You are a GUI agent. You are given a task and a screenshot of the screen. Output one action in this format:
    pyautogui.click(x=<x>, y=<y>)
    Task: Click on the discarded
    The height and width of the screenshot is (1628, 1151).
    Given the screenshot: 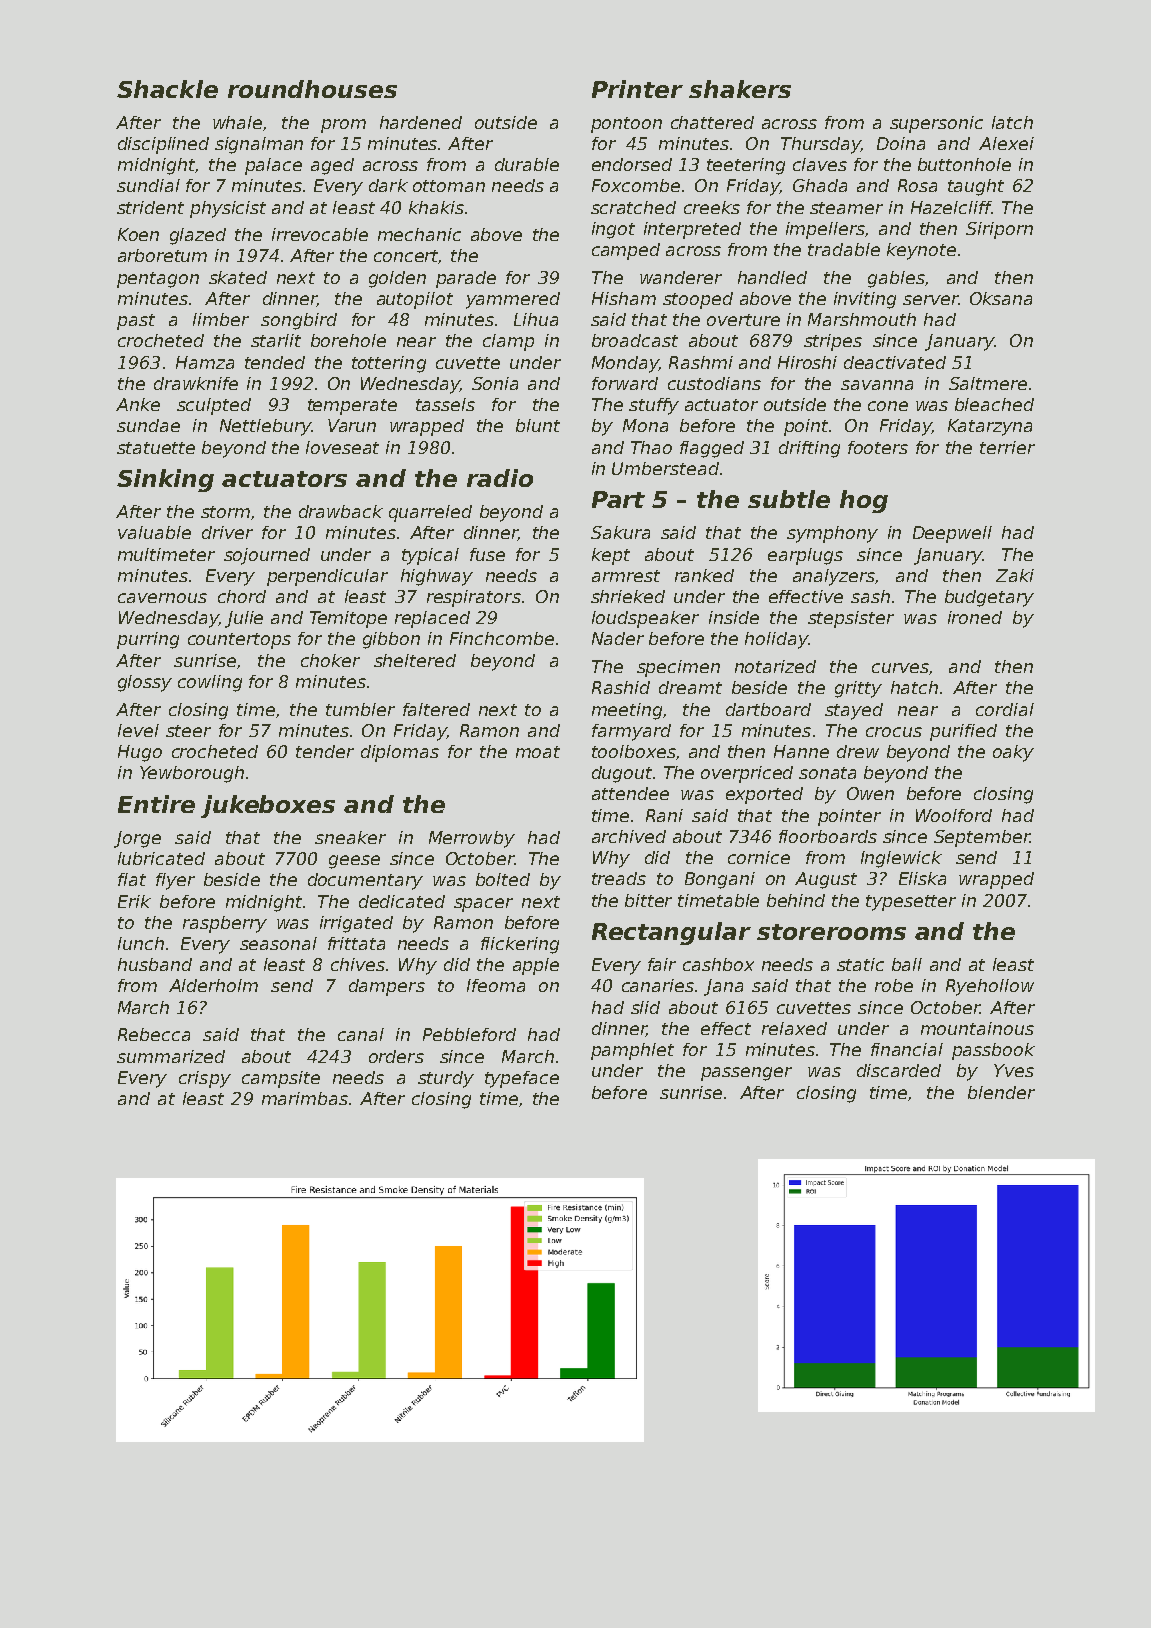 What is the action you would take?
    pyautogui.click(x=899, y=1070)
